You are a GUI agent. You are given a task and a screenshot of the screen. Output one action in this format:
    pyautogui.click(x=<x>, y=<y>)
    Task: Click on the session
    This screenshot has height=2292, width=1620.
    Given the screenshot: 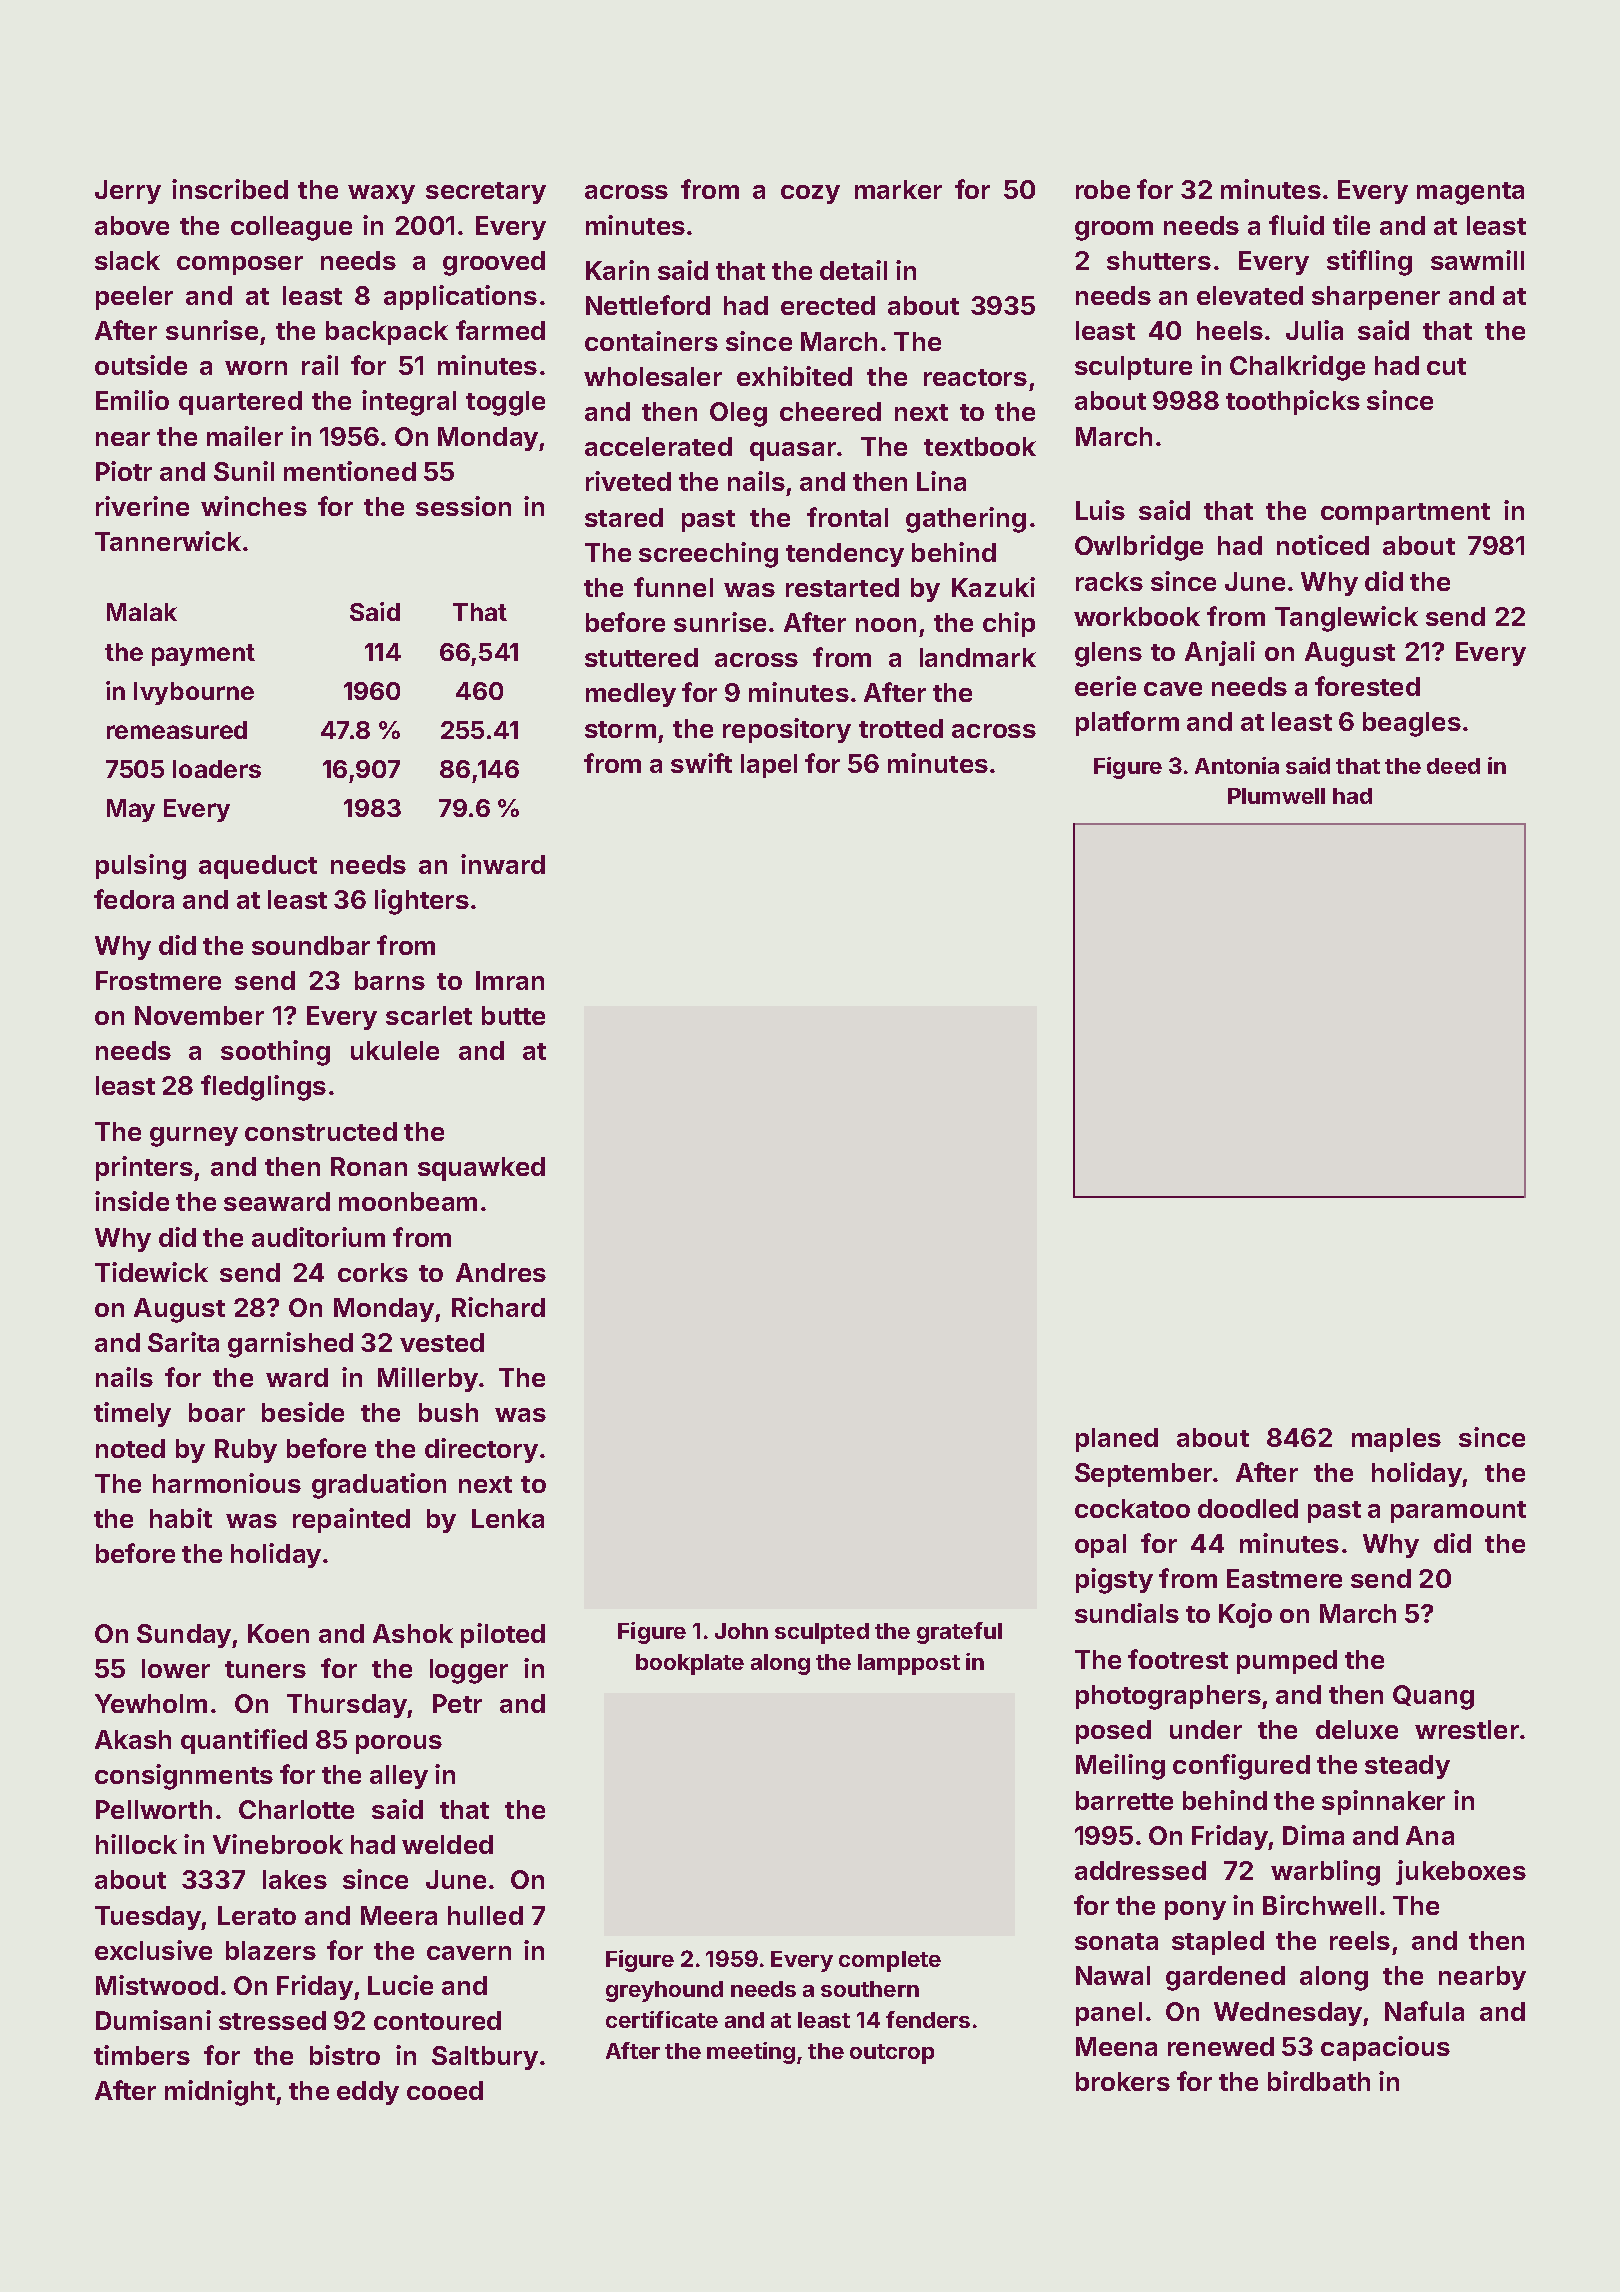 What is the action you would take?
    pyautogui.click(x=463, y=506)
